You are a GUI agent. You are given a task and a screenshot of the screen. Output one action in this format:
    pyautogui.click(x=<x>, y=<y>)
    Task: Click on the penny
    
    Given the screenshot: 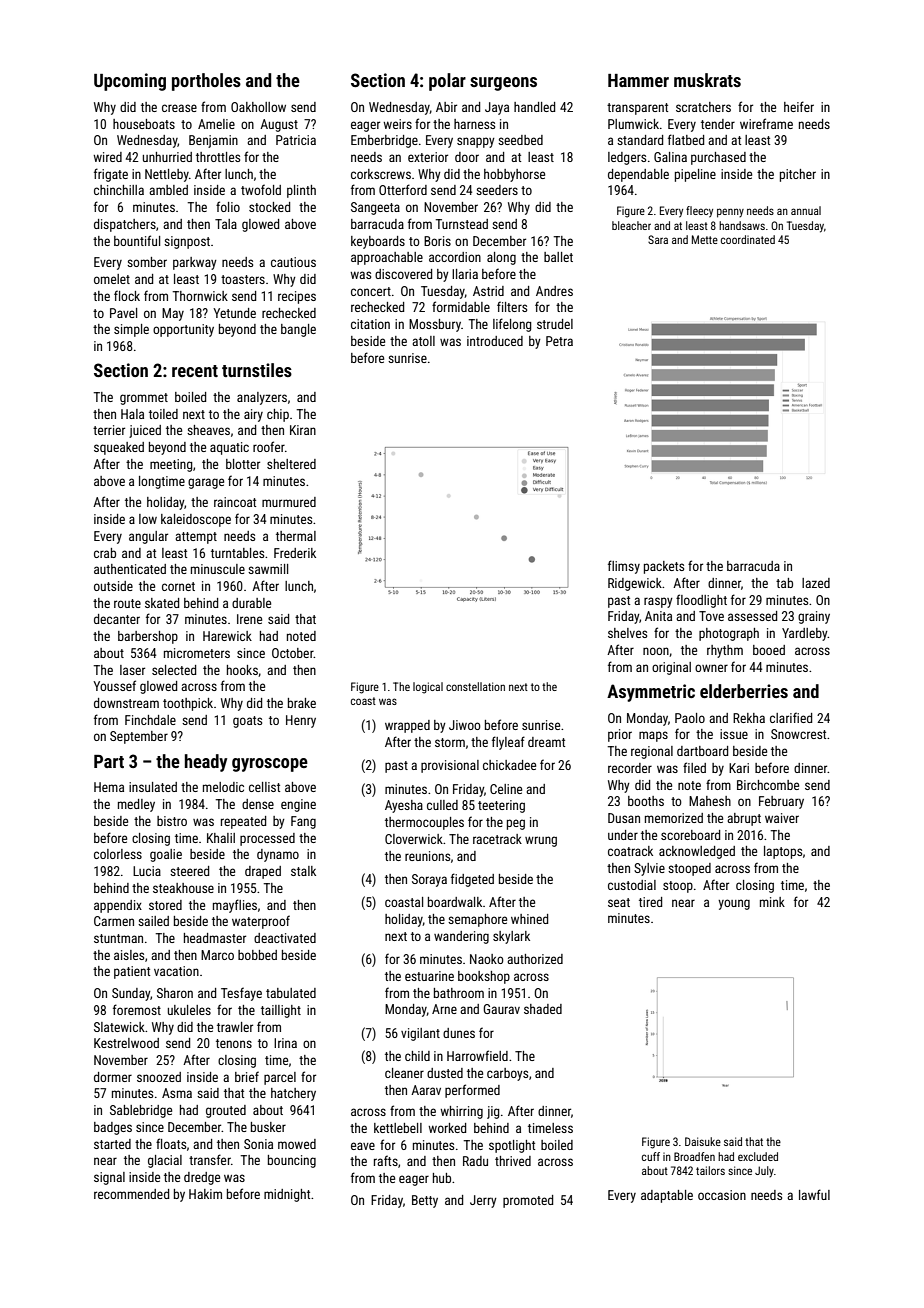 What is the action you would take?
    pyautogui.click(x=730, y=213)
